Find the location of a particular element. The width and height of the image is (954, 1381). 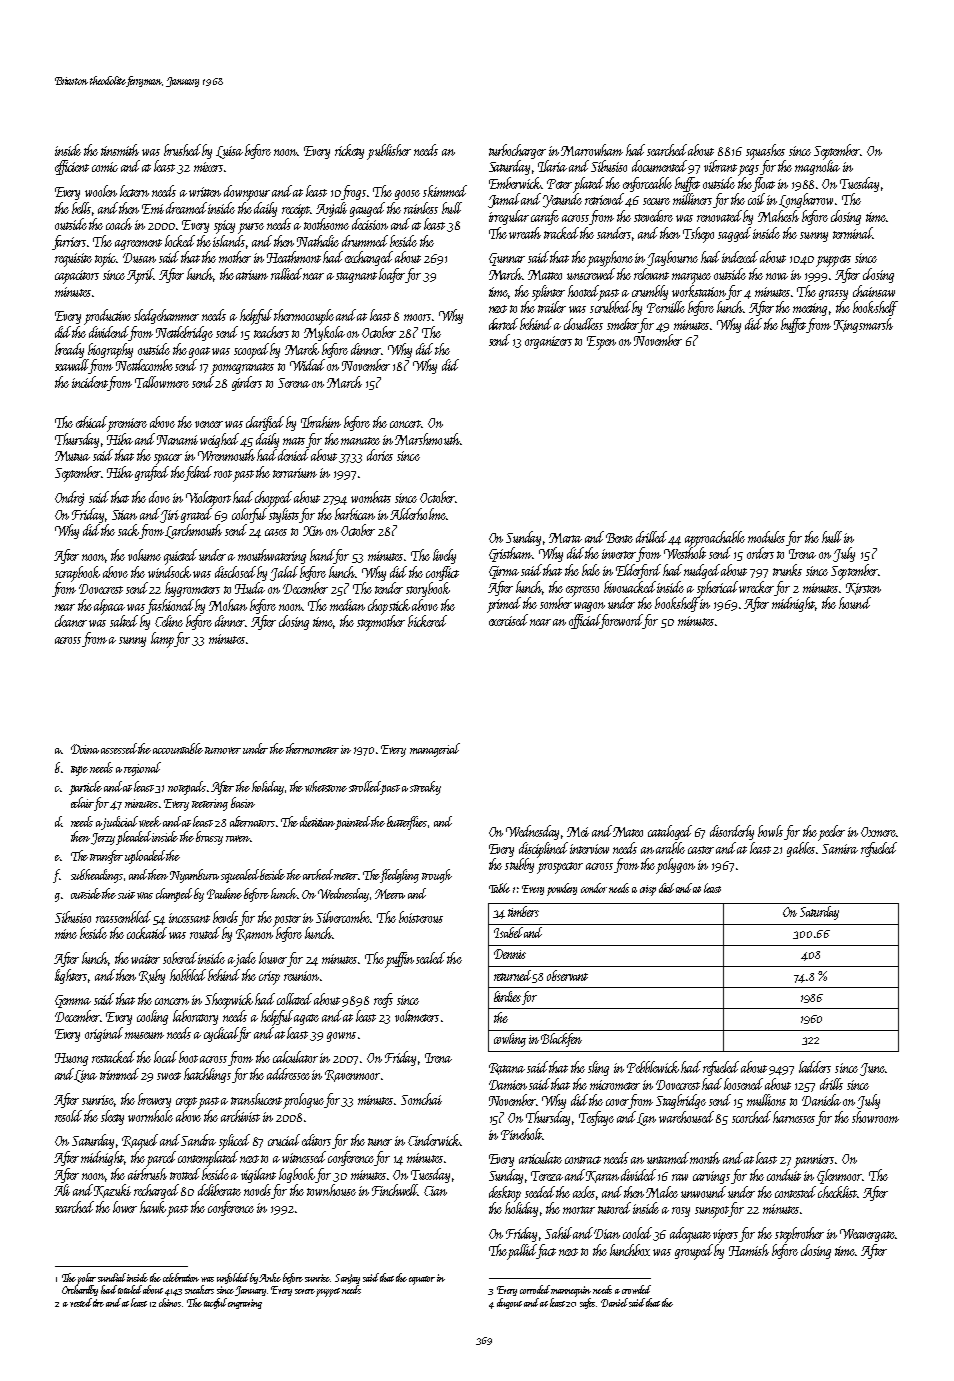

safes is located at coordinates (587, 1303).
